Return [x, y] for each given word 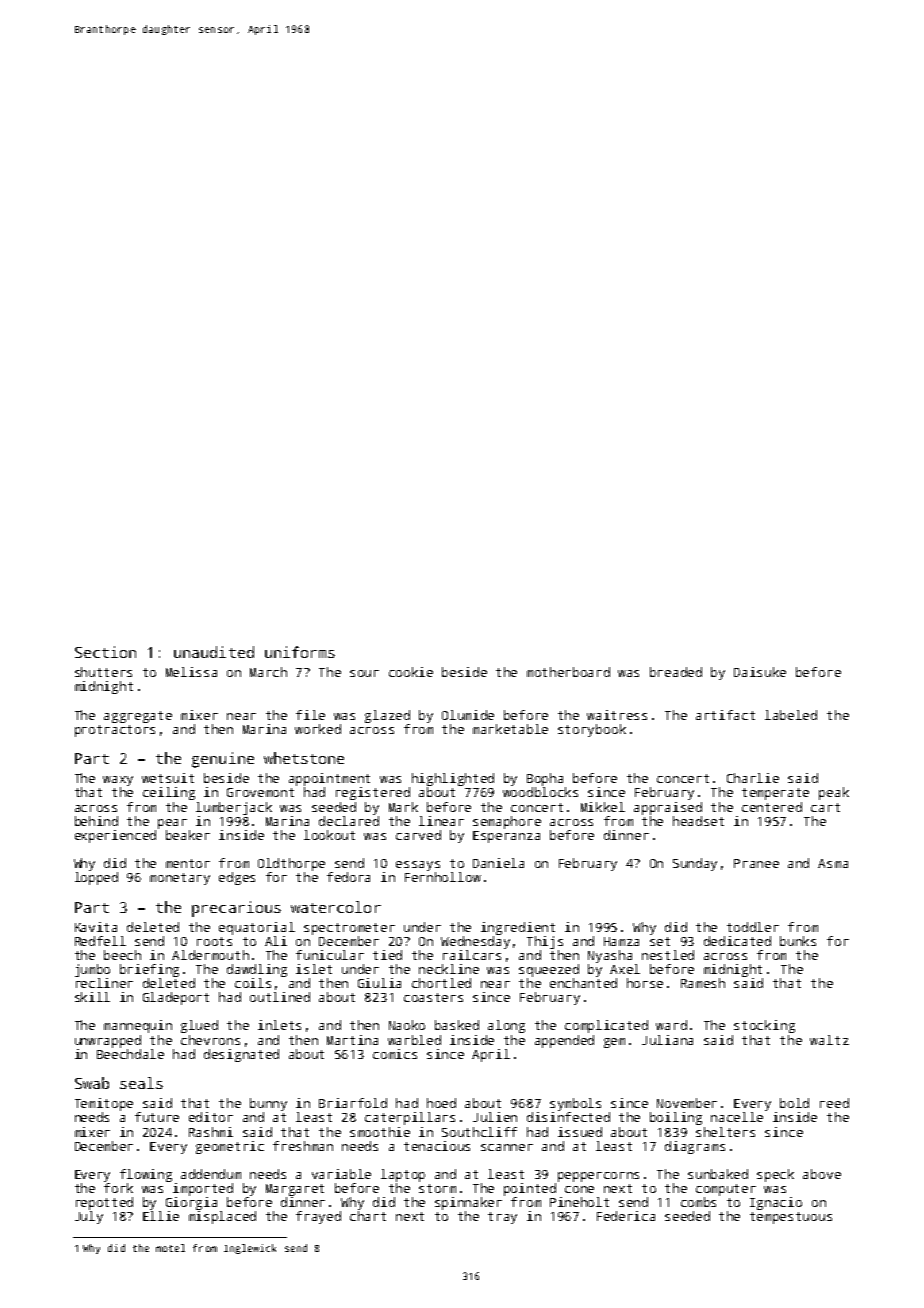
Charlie [753, 778]
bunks [798, 941]
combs [698, 1202]
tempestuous [791, 1218]
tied [387, 955]
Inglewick [250, 1249]
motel [170, 1248]
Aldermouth [210, 955]
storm [437, 1188]
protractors [115, 731]
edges [237, 878]
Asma [833, 863]
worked [318, 729]
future [157, 1117]
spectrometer [349, 929]
